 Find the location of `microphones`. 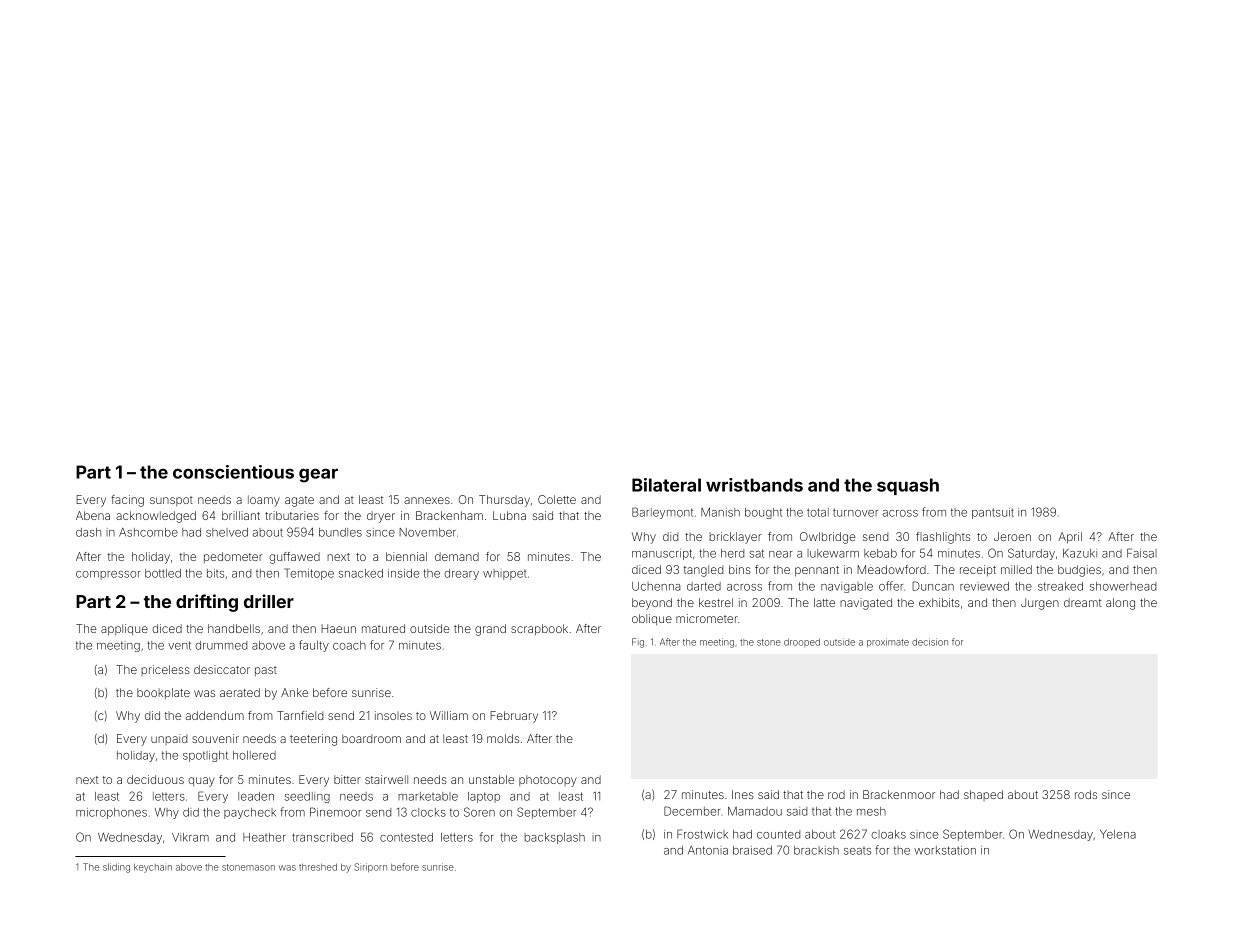

microphones is located at coordinates (111, 813).
